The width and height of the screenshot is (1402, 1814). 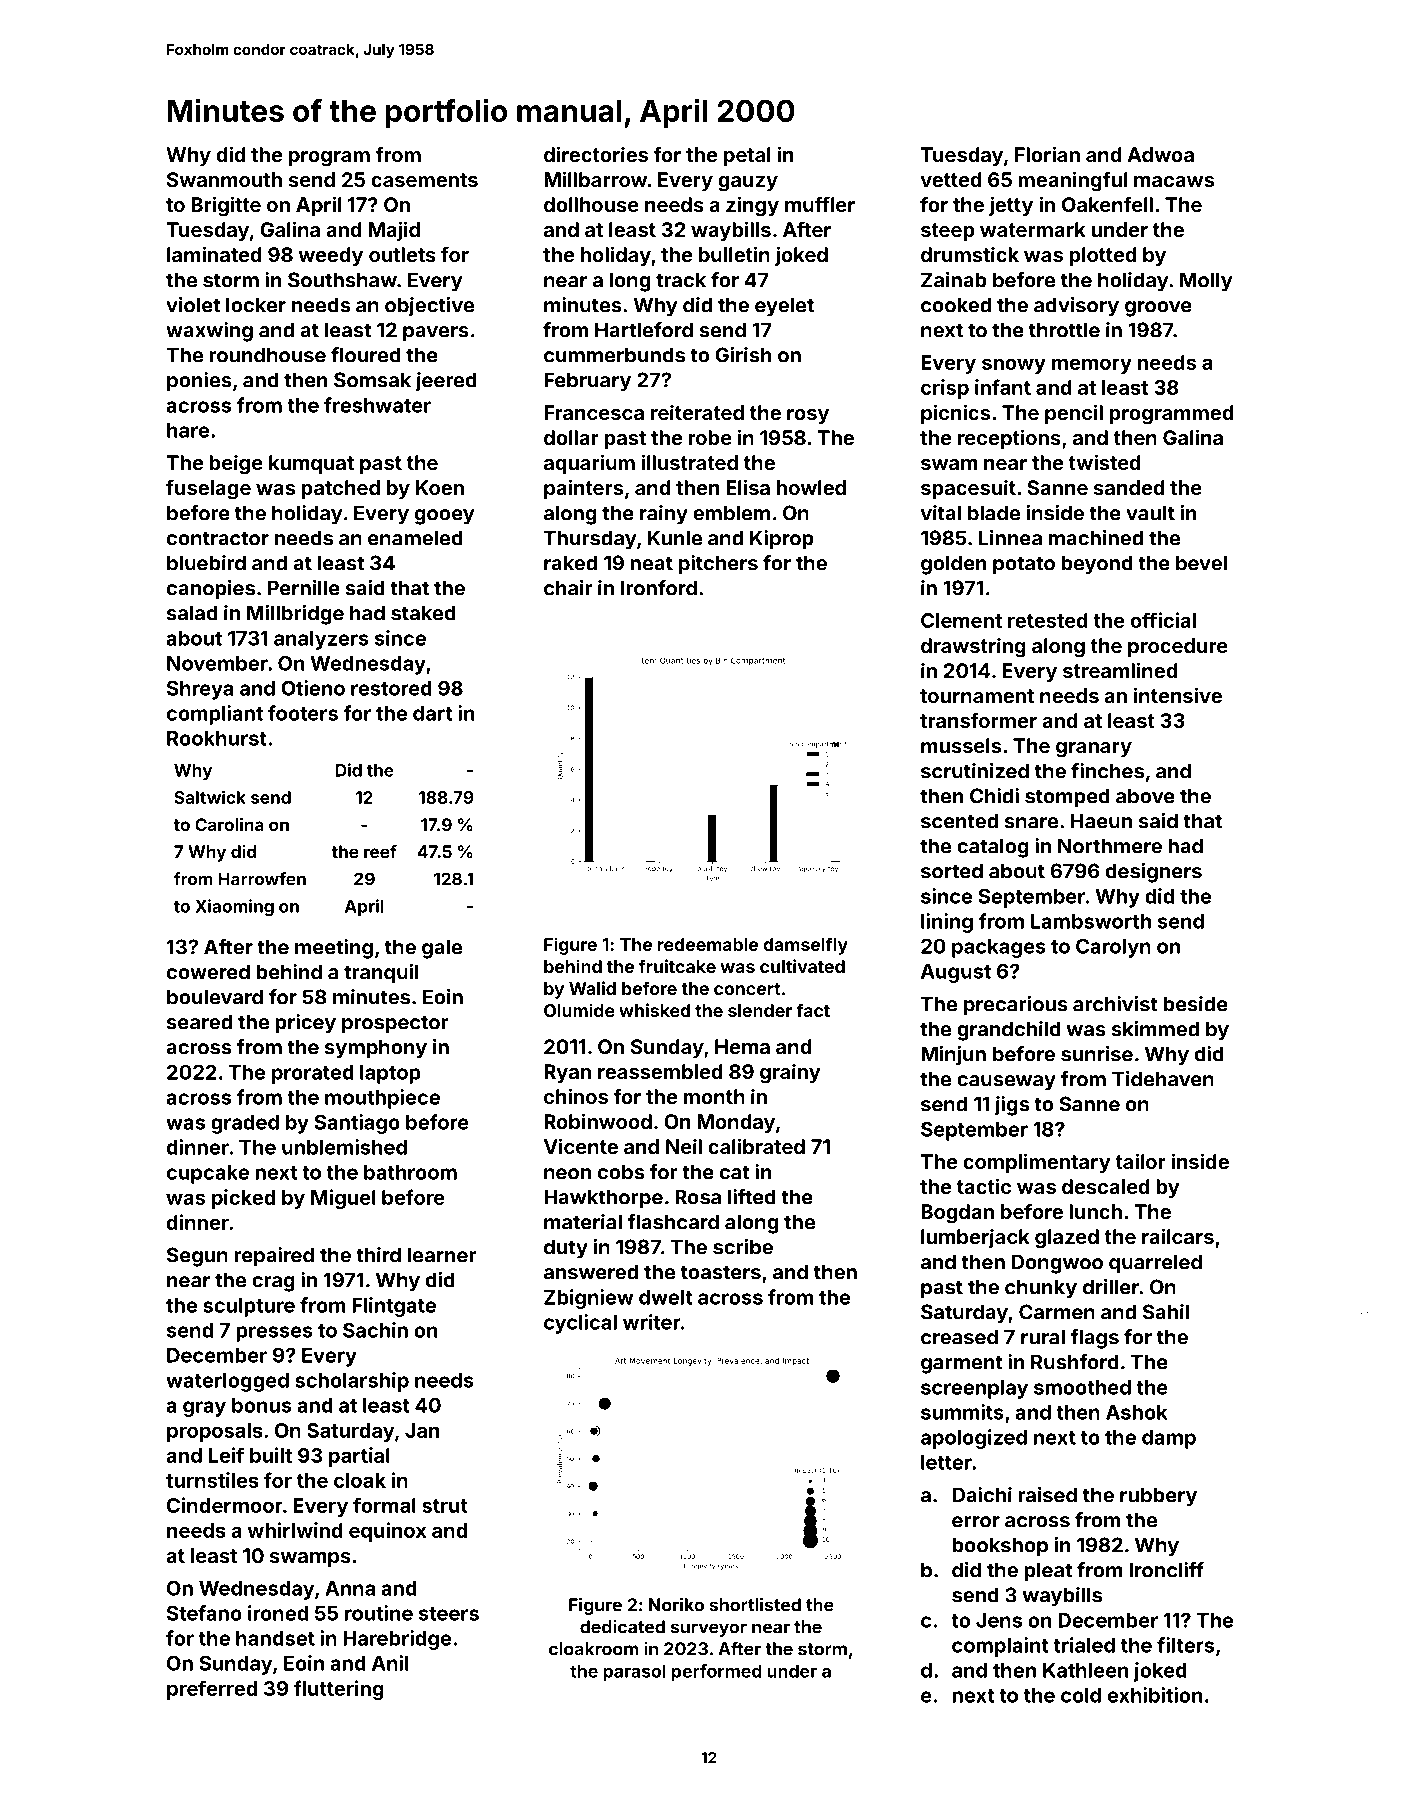 I want to click on concert, so click(x=747, y=989).
